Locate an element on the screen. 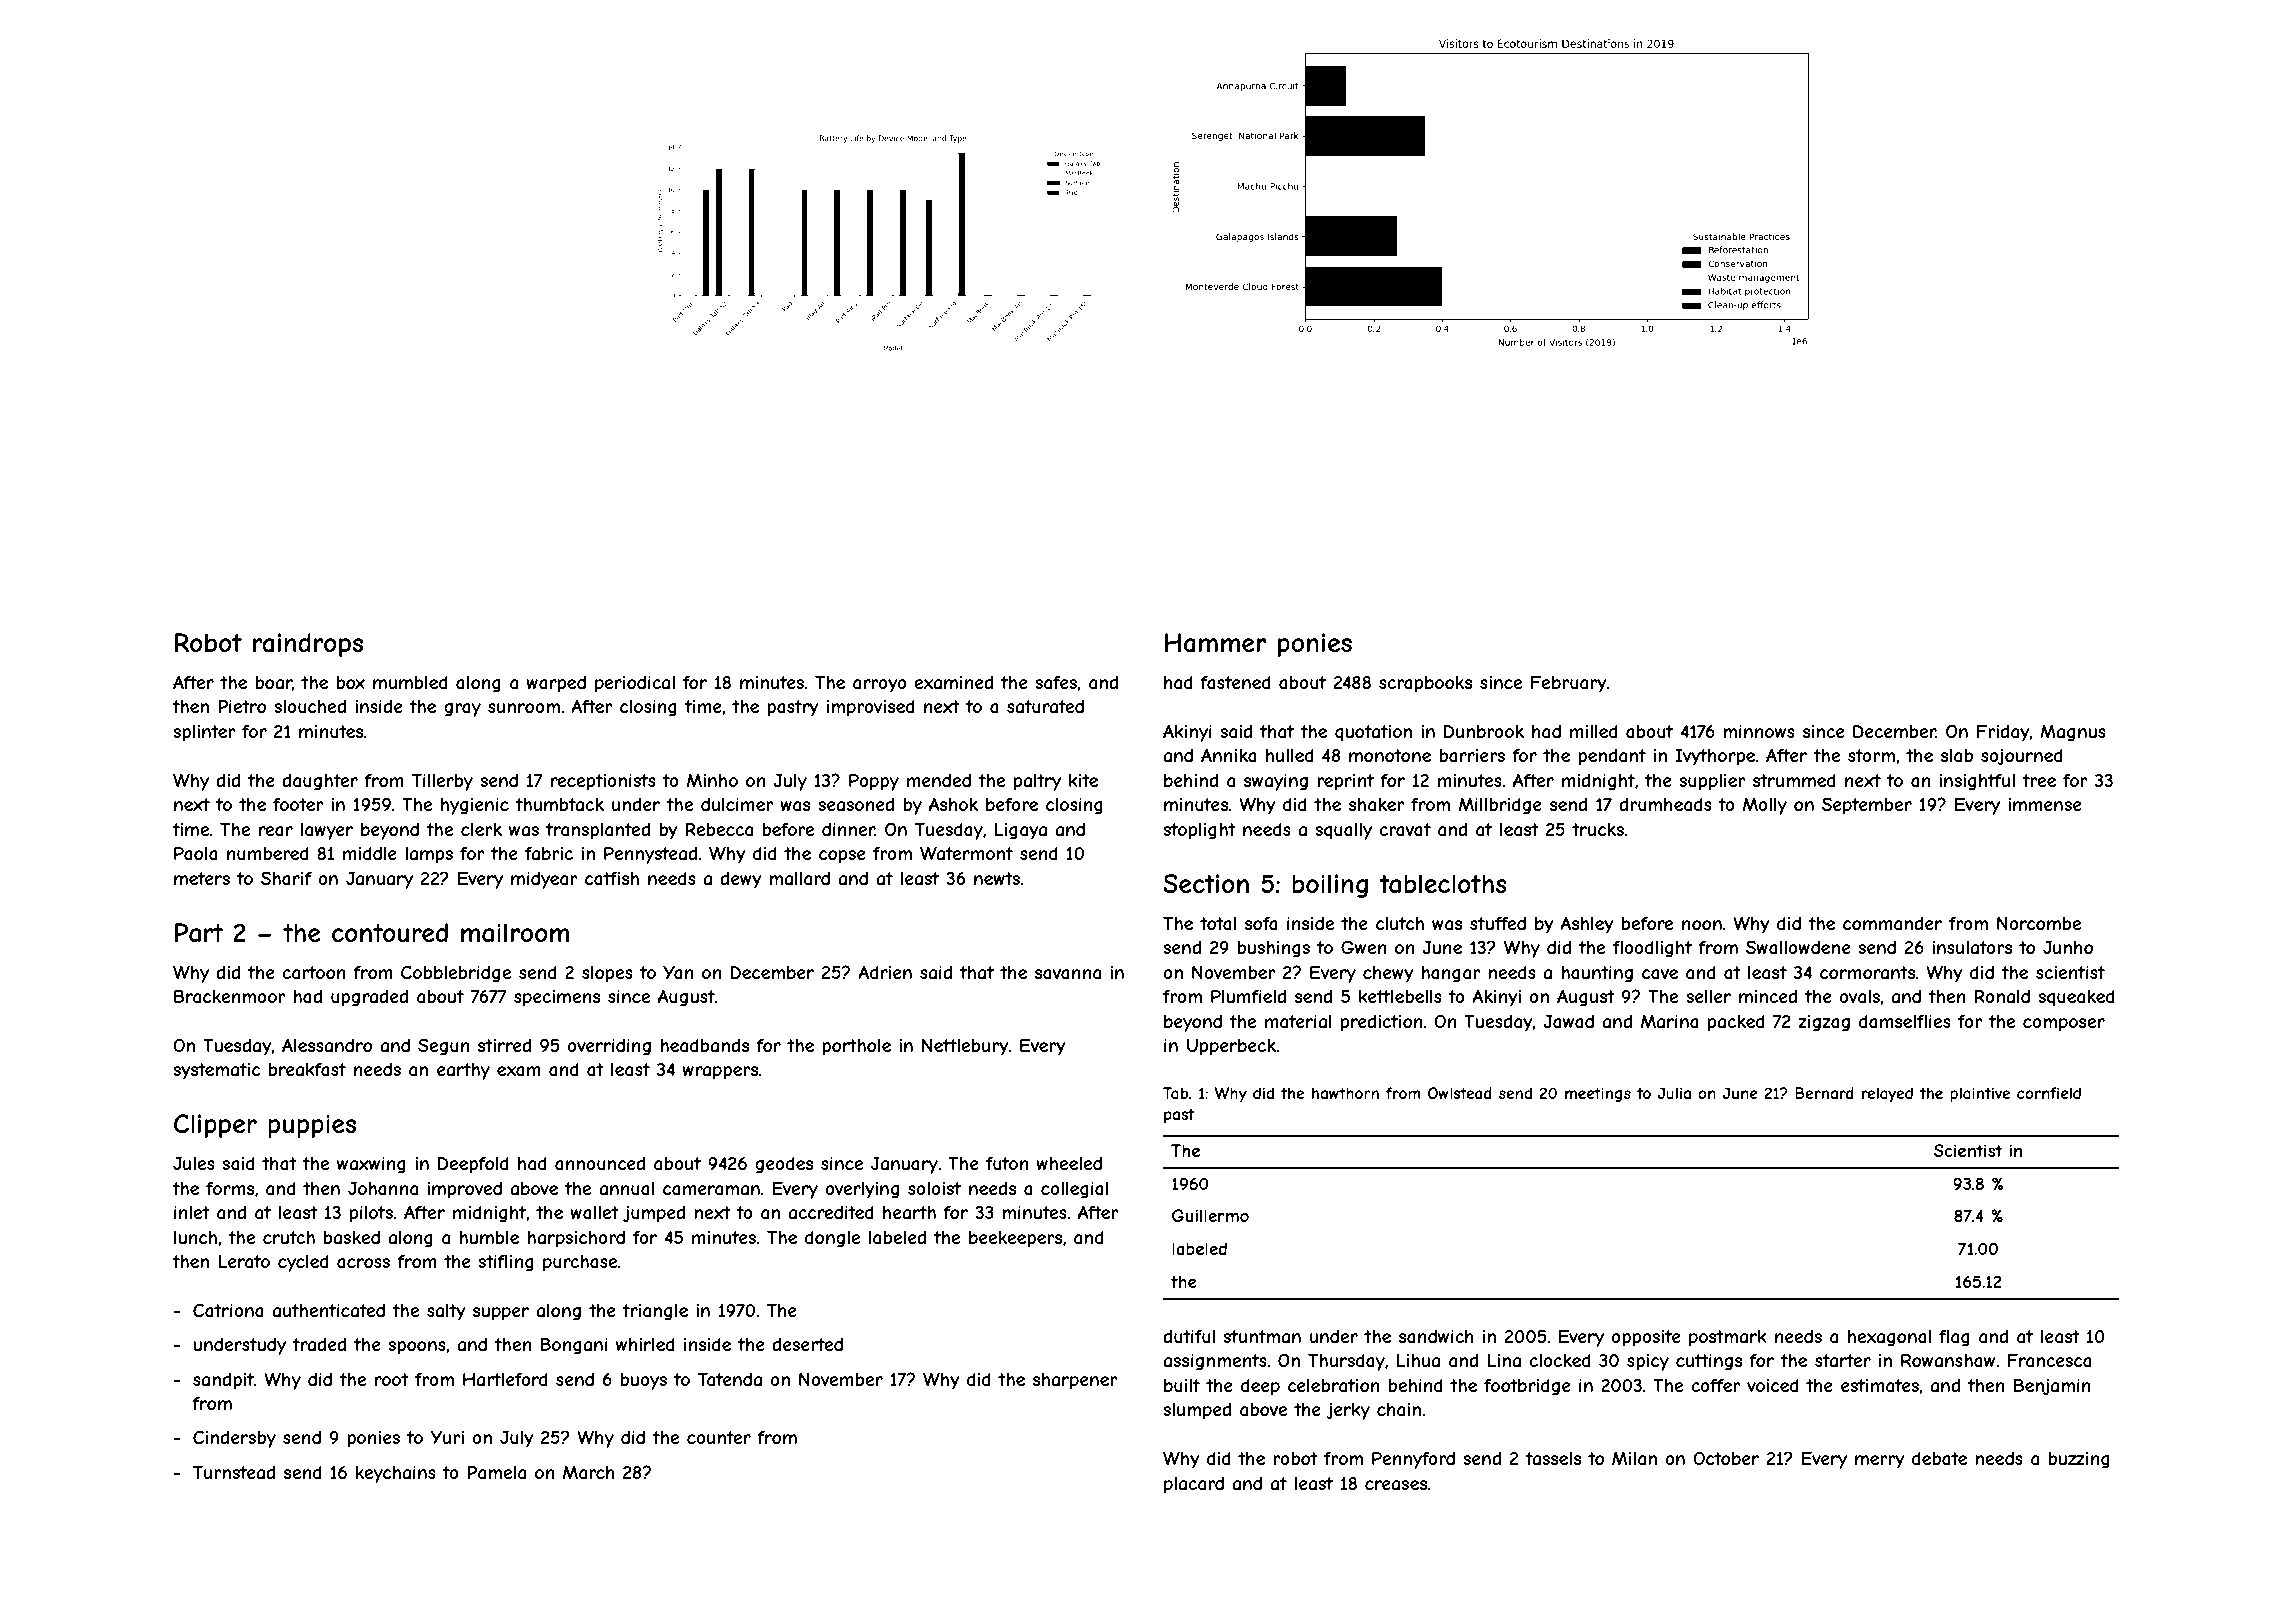 The height and width of the screenshot is (1620, 2292). Yuri is located at coordinates (447, 1437).
